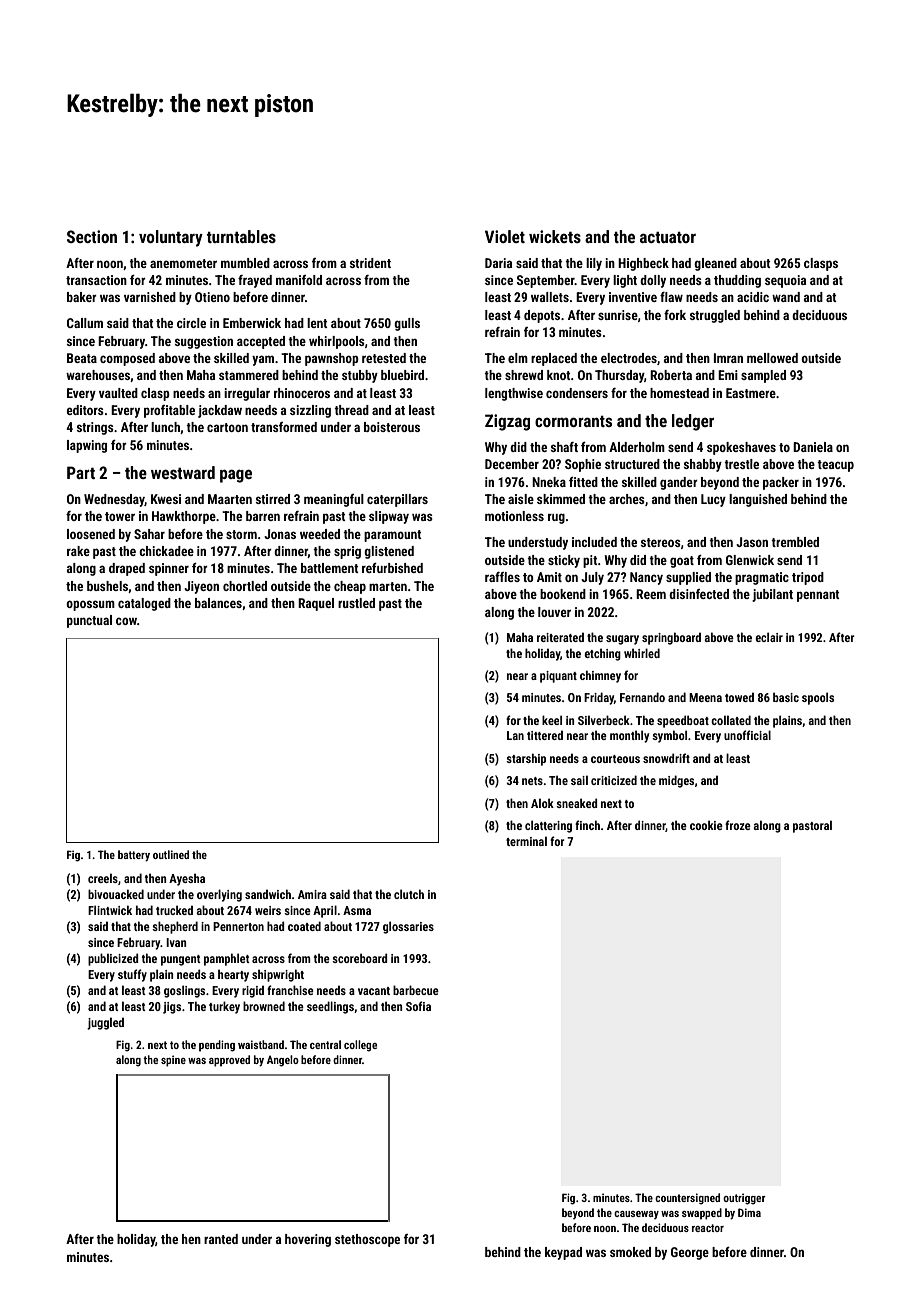 The height and width of the screenshot is (1314, 924). I want to click on Lucy, so click(713, 500).
